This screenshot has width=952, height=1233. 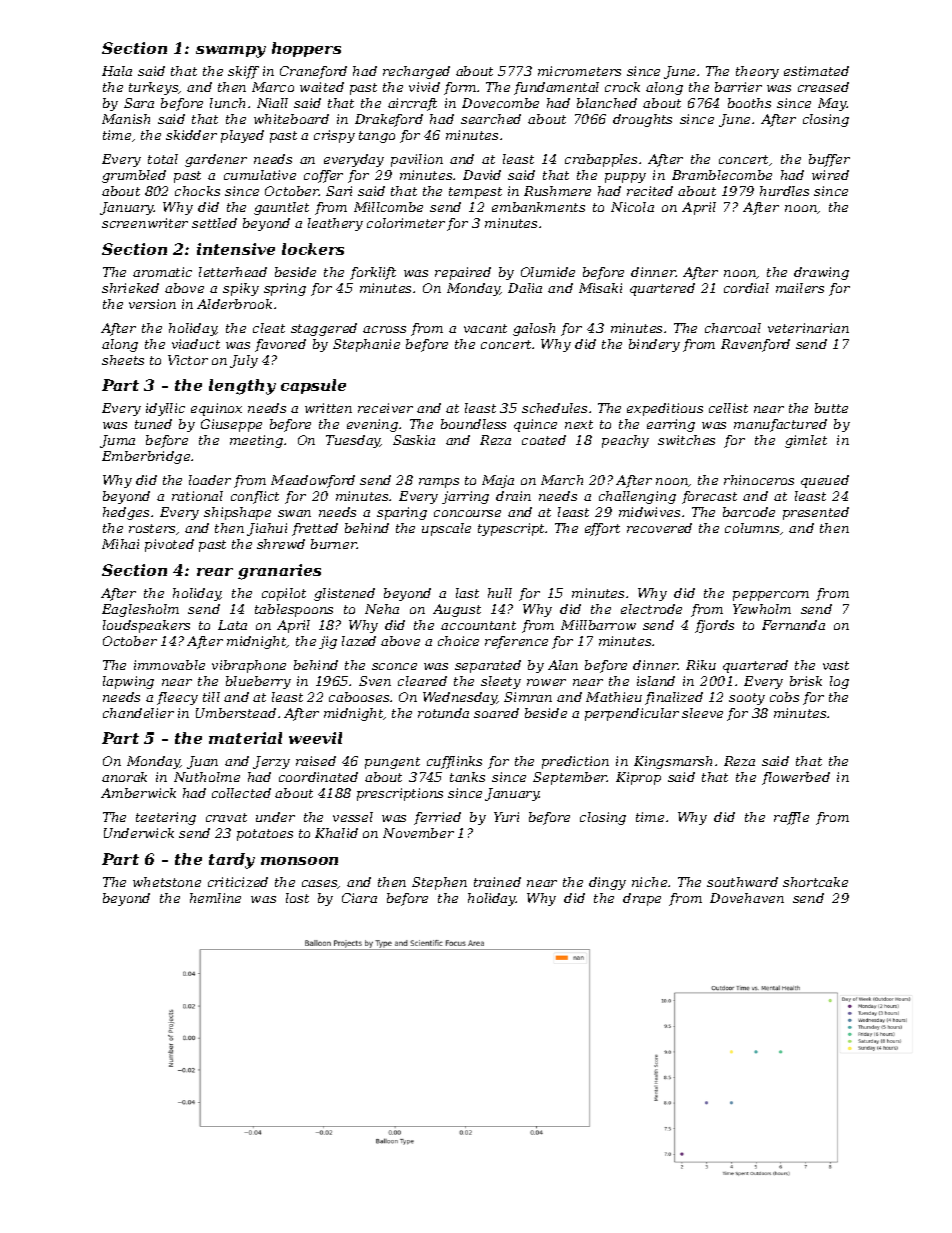 I want to click on challenging, so click(x=637, y=497).
